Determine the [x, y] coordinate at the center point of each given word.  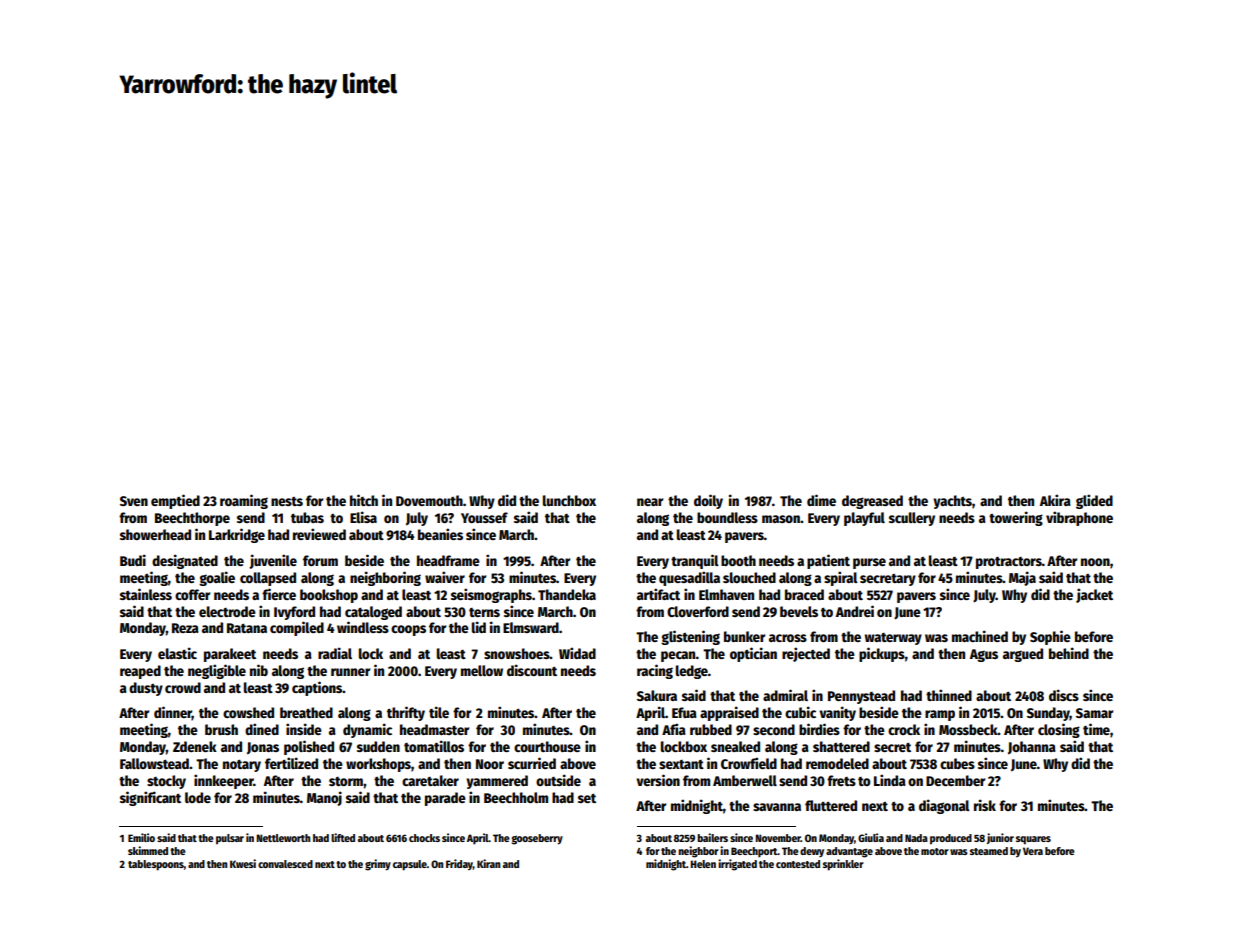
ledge [692, 672]
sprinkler [843, 865]
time [1096, 729]
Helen [703, 864]
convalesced [285, 864]
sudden [378, 746]
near [650, 502]
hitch [364, 500]
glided [1094, 501]
